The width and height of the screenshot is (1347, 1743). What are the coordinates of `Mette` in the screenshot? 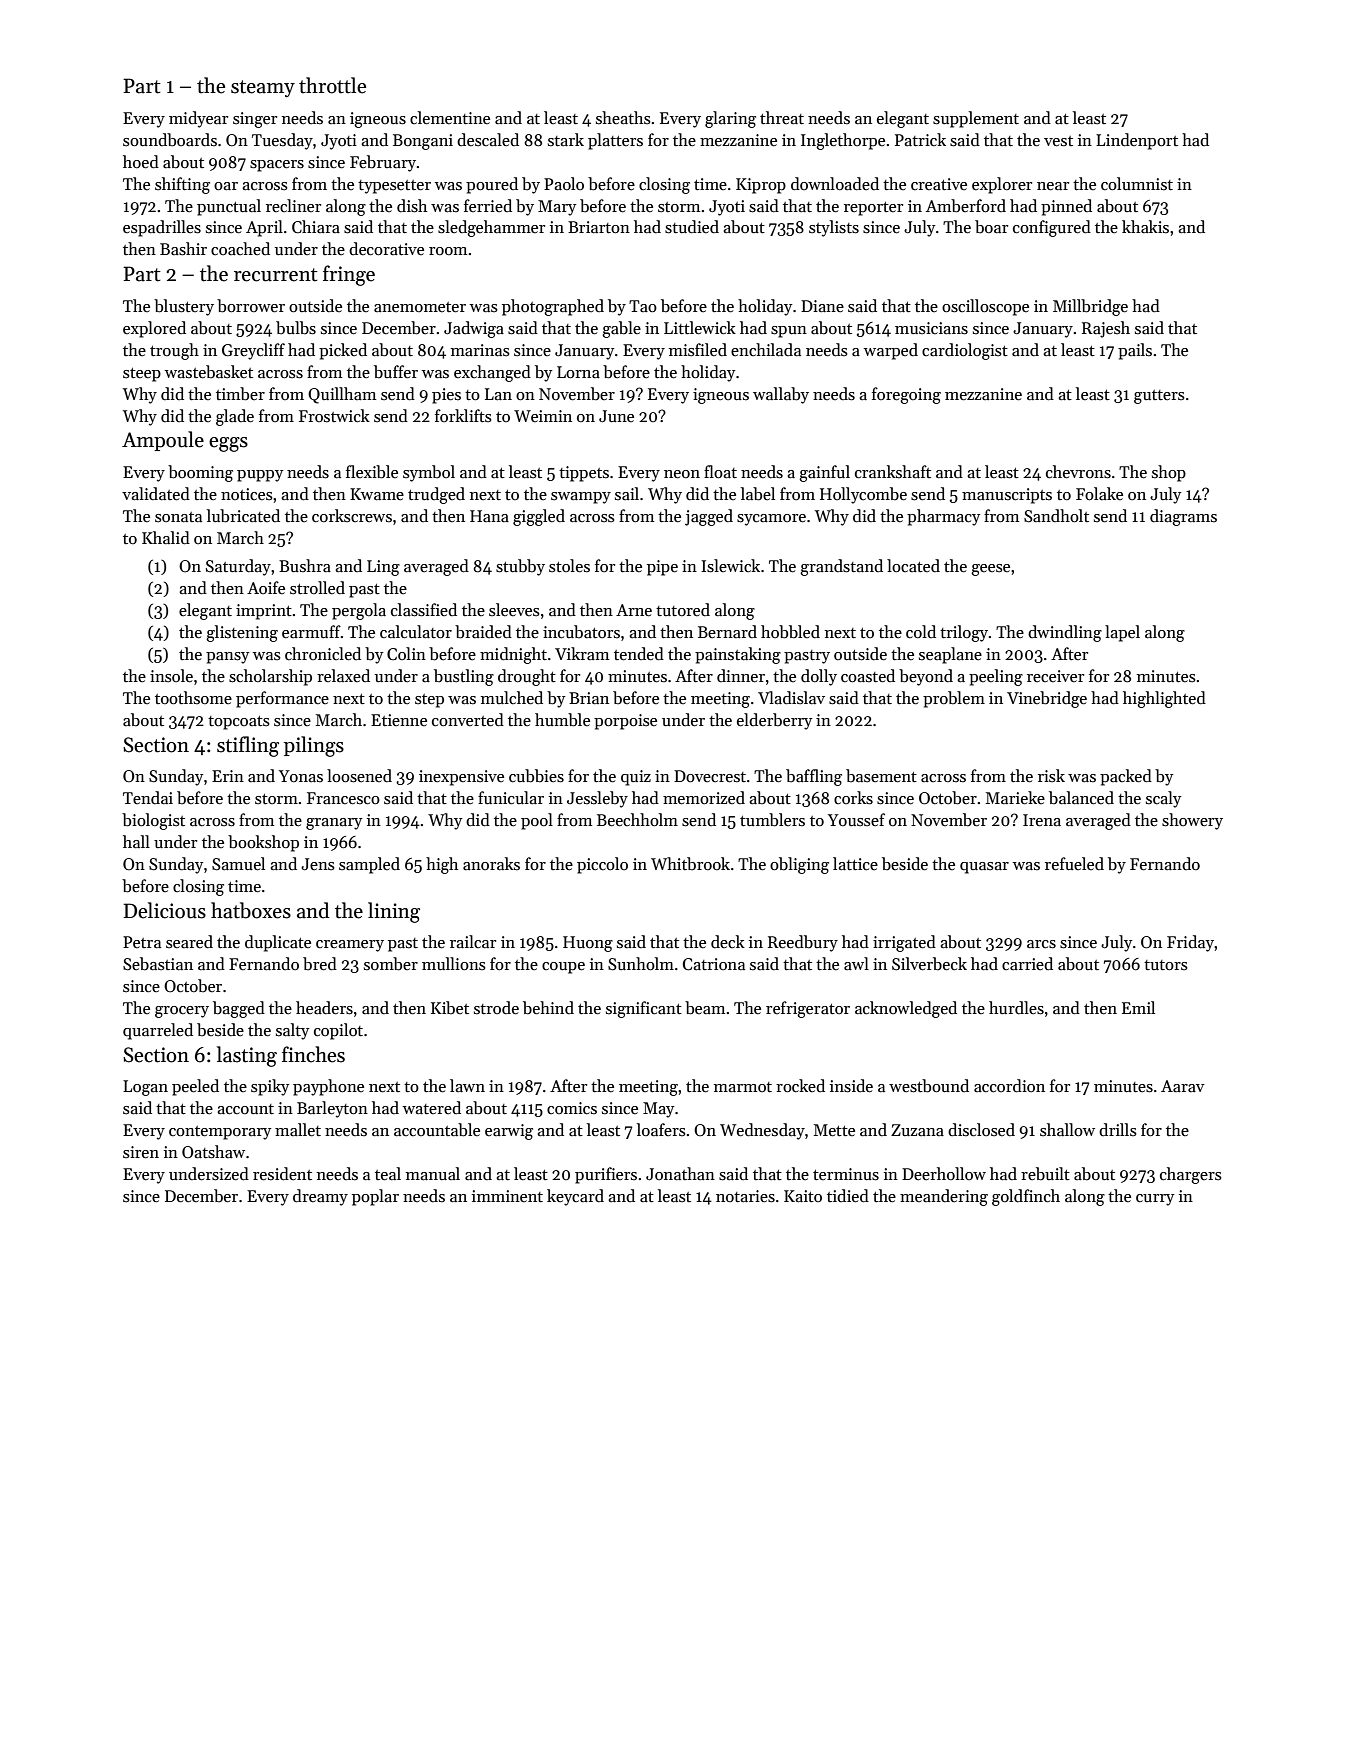 It's located at (834, 1130).
